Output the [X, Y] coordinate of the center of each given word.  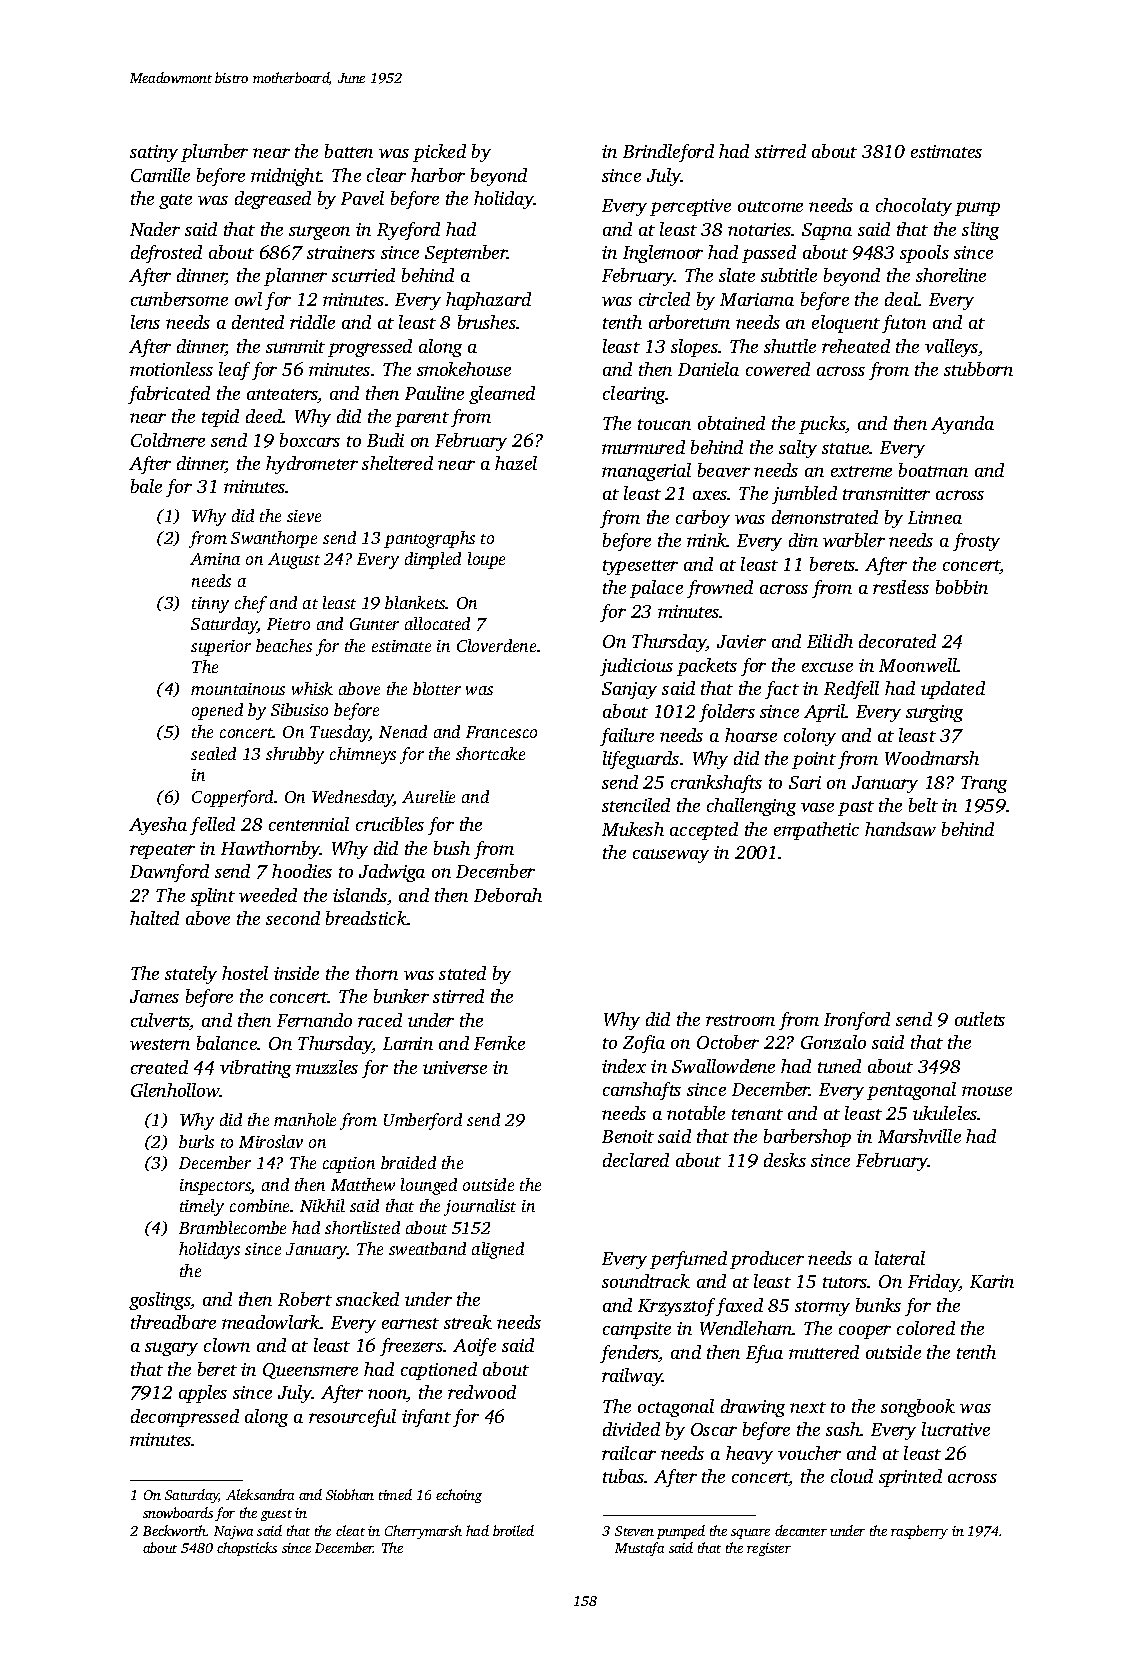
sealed [213, 753]
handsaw [900, 829]
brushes [487, 322]
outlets [980, 1019]
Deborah [508, 895]
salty [798, 449]
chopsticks [247, 1549]
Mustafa [639, 1549]
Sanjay [629, 690]
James [154, 996]
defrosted [166, 254]
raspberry [919, 1532]
